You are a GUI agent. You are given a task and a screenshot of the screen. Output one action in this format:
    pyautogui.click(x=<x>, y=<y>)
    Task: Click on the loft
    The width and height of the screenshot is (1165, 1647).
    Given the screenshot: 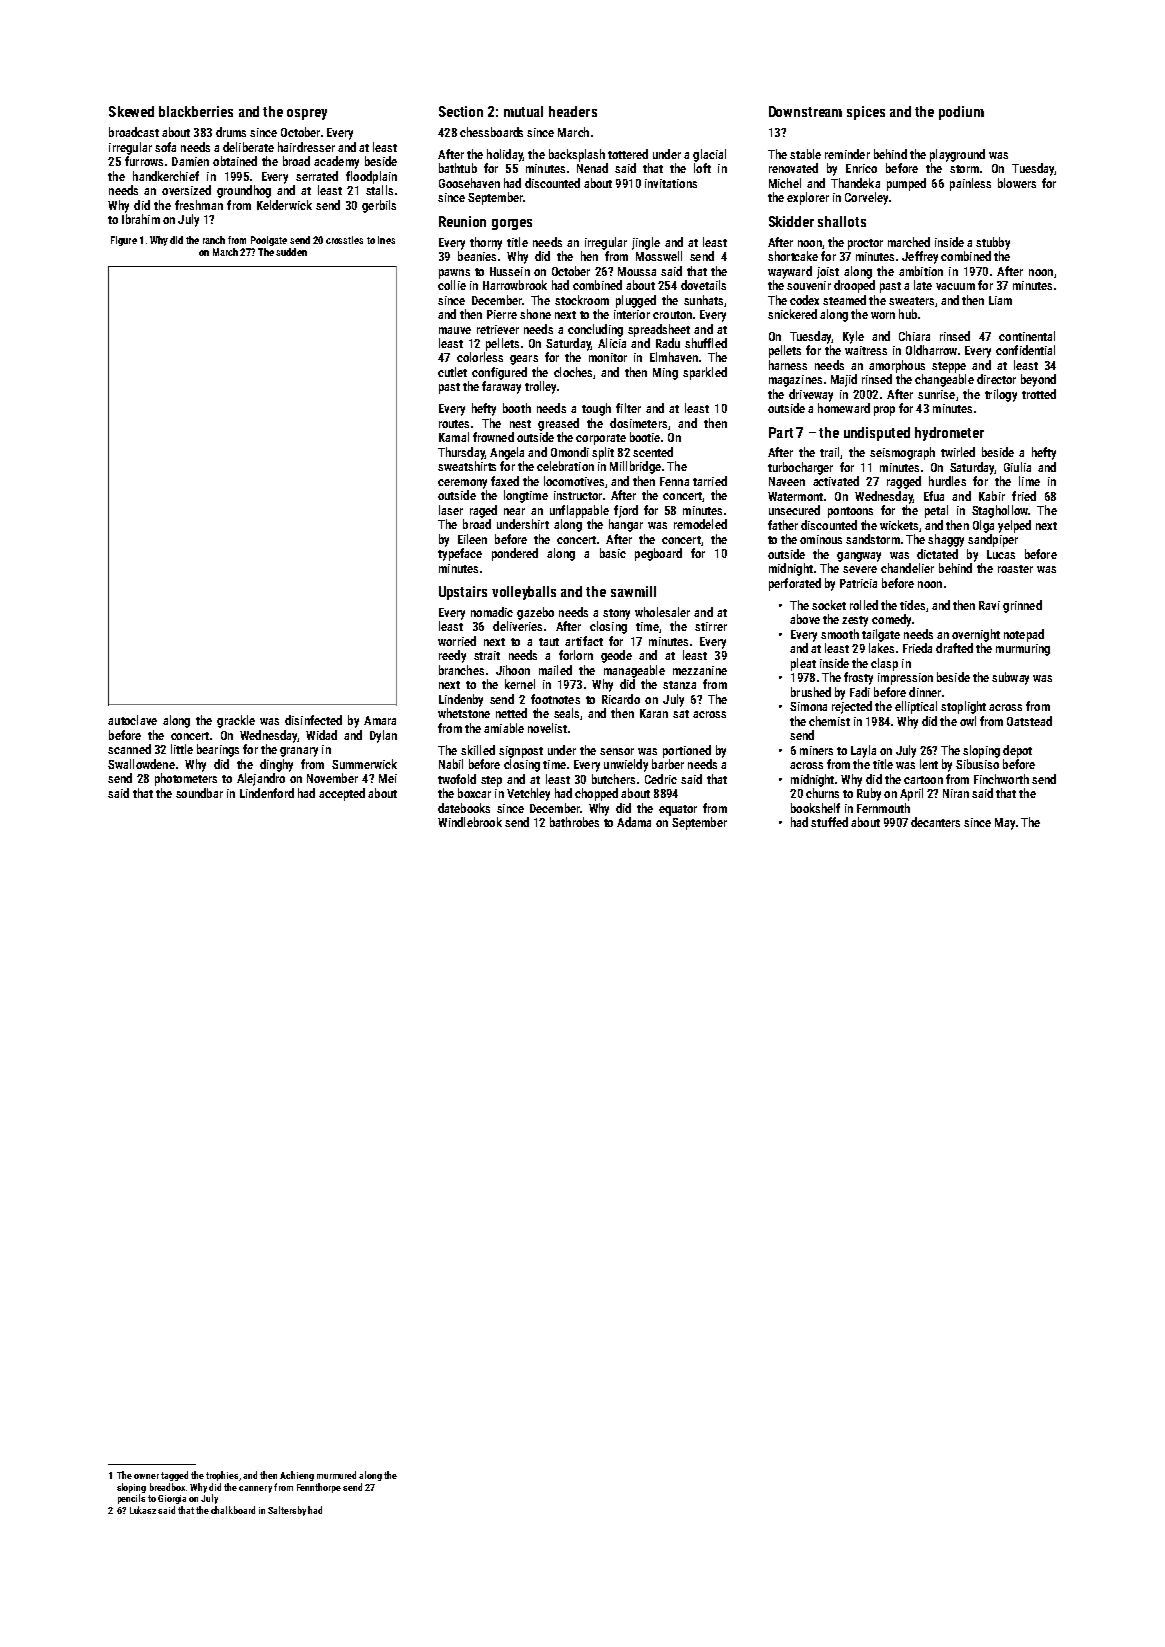 What is the action you would take?
    pyautogui.click(x=702, y=168)
